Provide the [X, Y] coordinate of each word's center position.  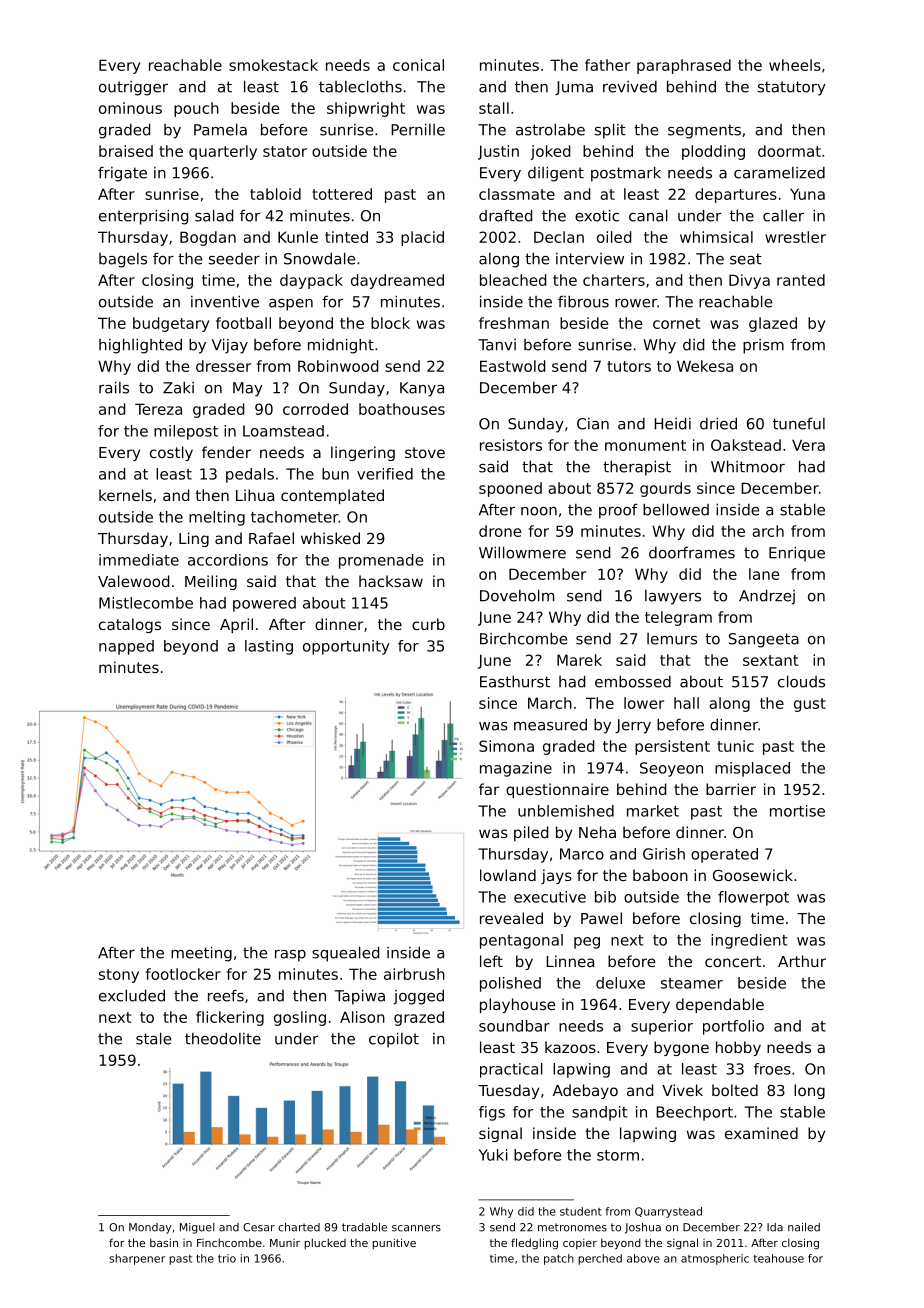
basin [164, 1242]
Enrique [797, 554]
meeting [201, 954]
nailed [804, 1227]
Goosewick [753, 875]
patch [559, 1259]
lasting [269, 647]
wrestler [795, 237]
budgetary [171, 324]
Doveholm [517, 595]
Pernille [418, 129]
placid [422, 238]
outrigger [133, 88]
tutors [629, 366]
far [489, 789]
